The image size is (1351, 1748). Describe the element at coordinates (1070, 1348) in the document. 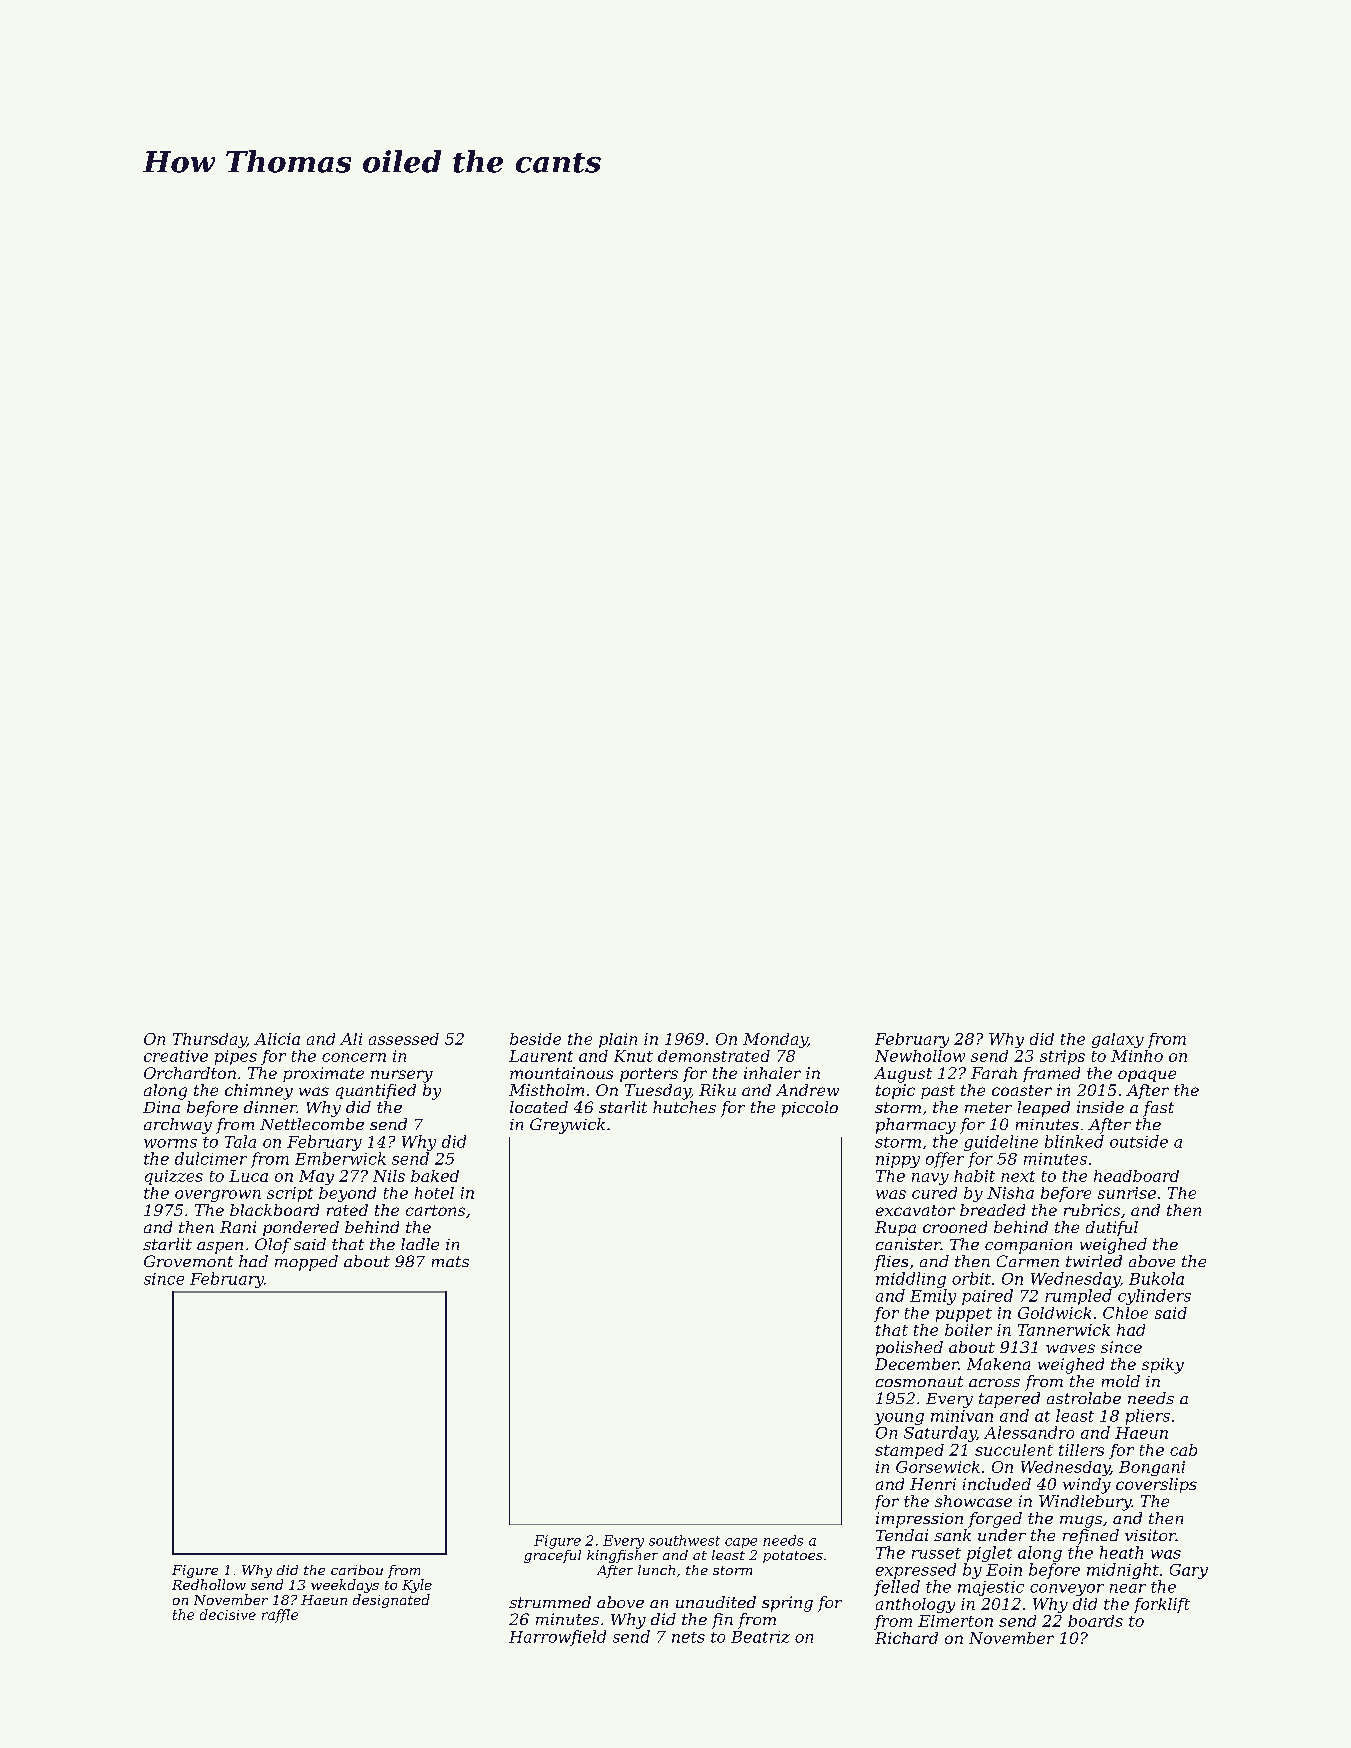

I see `waves` at that location.
